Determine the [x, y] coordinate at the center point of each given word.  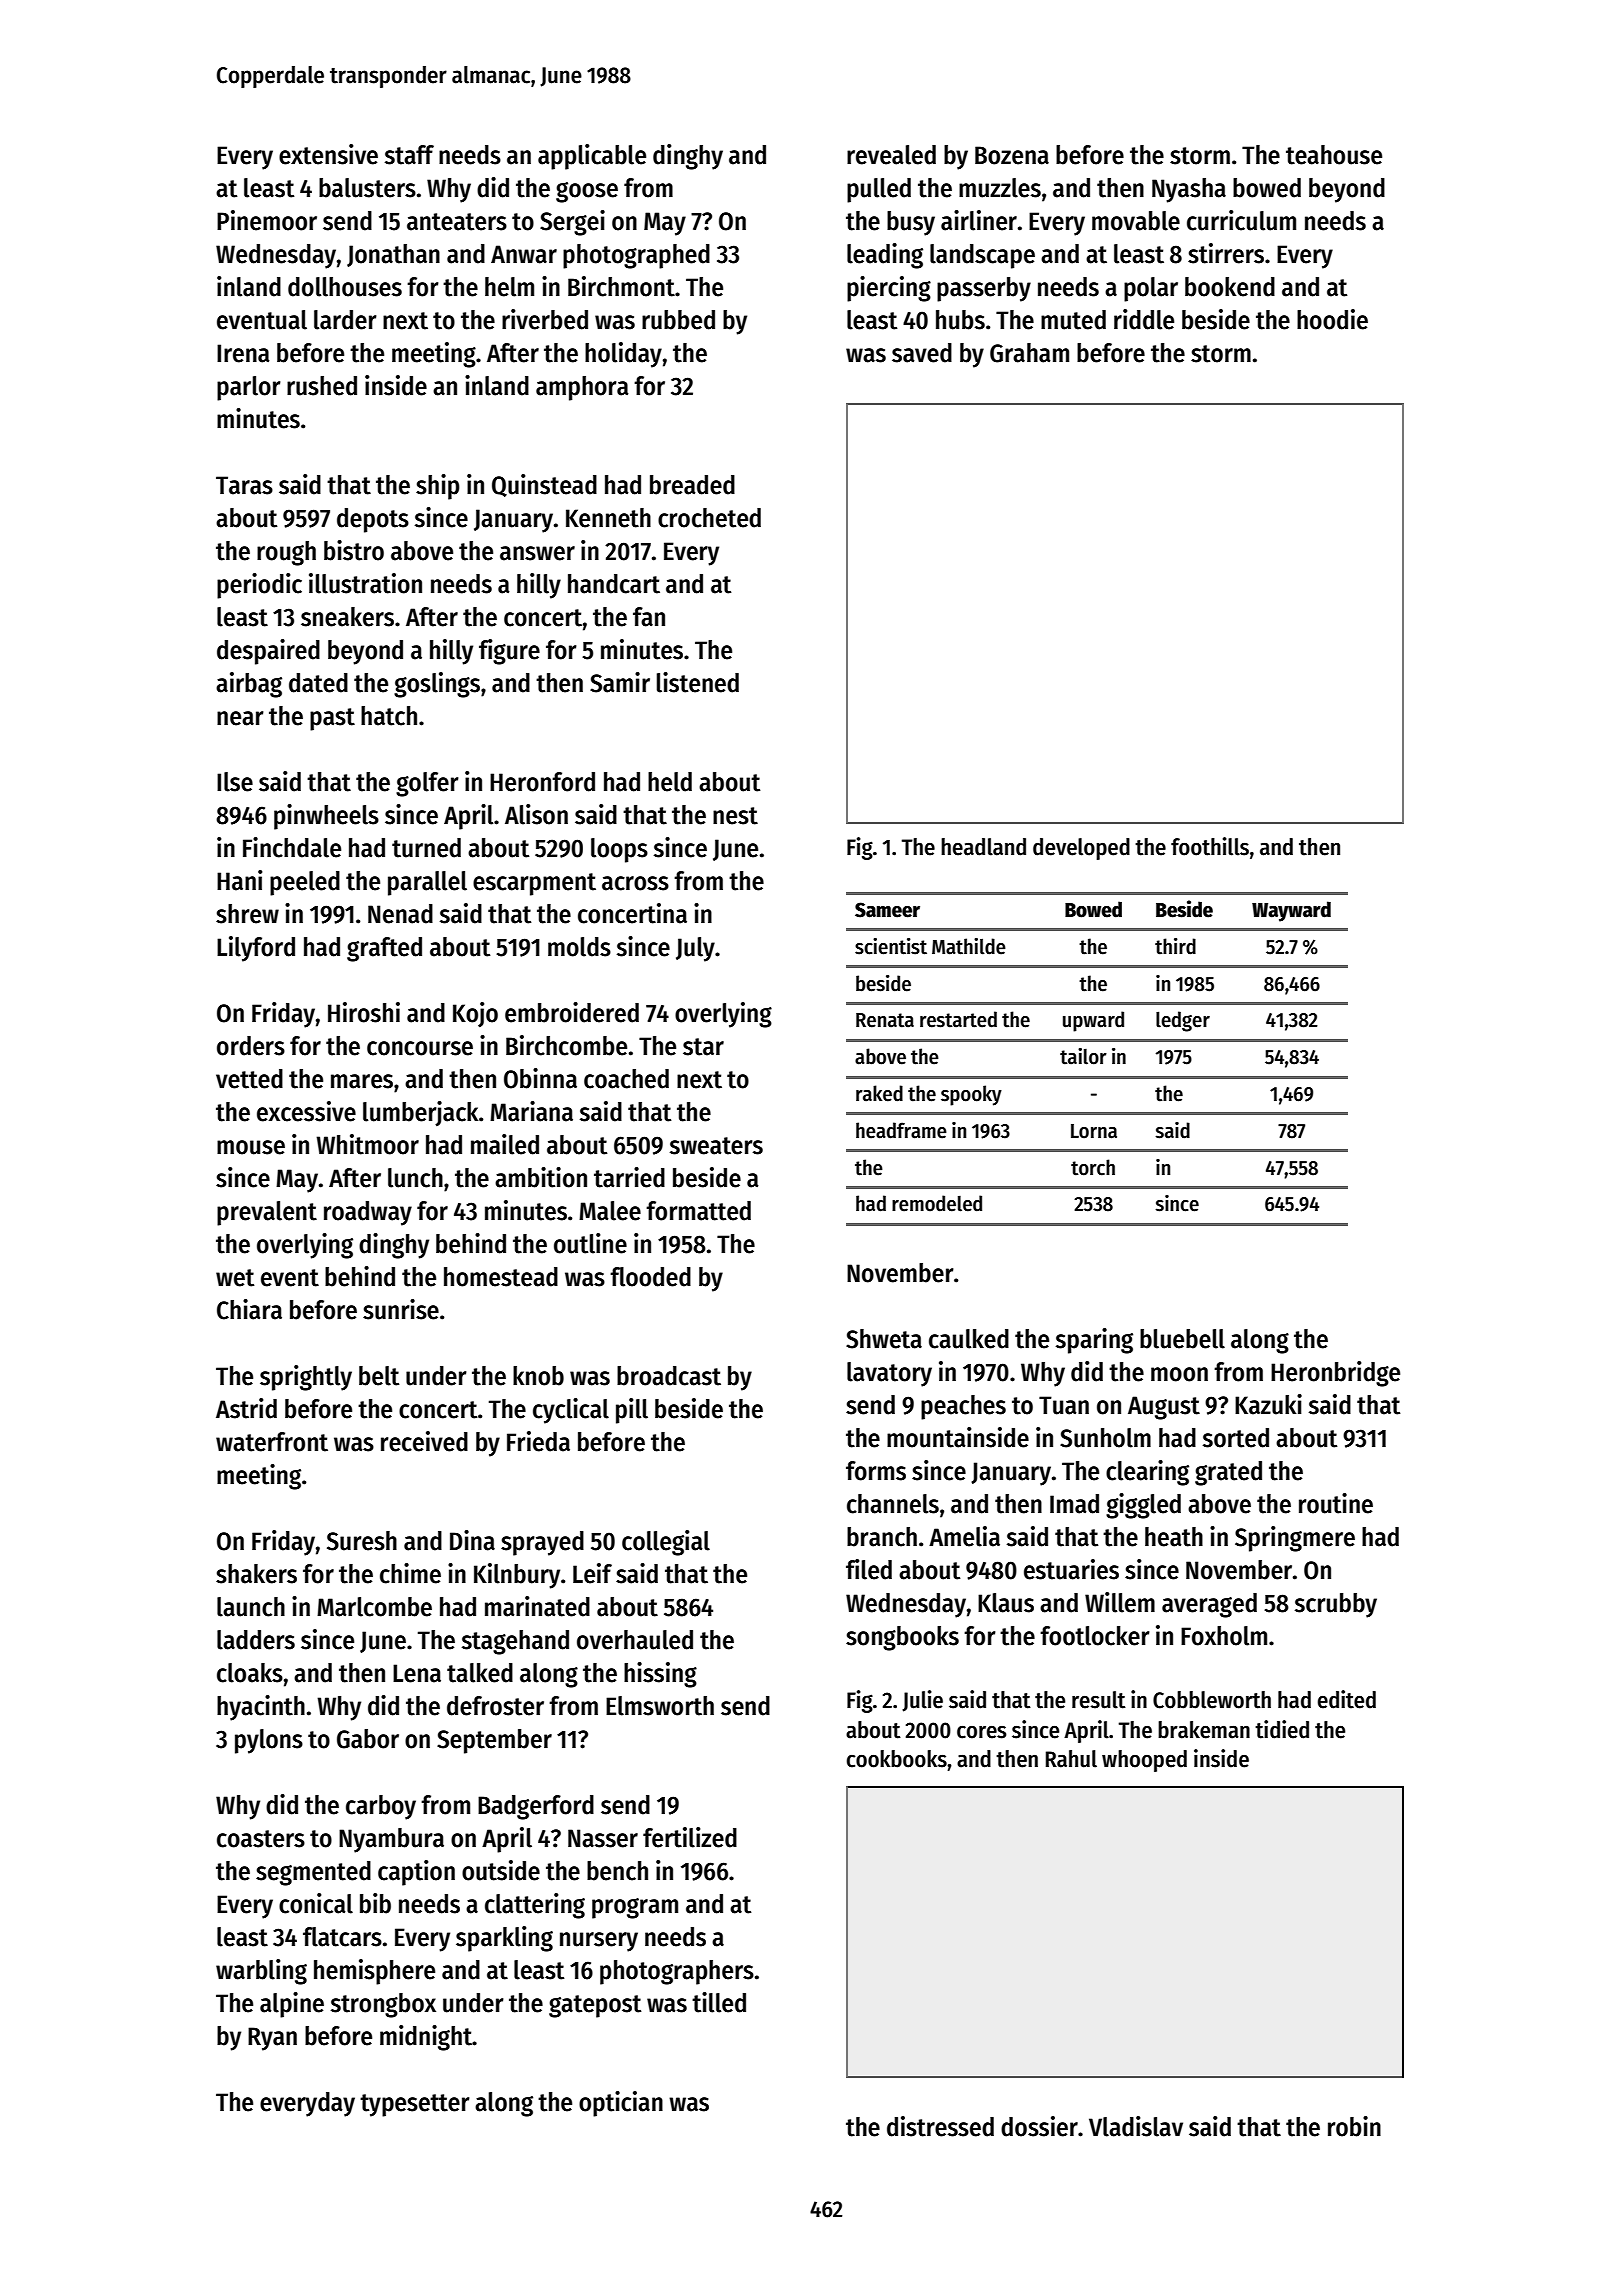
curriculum [1241, 220]
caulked [969, 1339]
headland [983, 847]
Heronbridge [1335, 1374]
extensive [328, 154]
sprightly [306, 1378]
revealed [891, 155]
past [332, 719]
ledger [1183, 1021]
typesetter [415, 2105]
